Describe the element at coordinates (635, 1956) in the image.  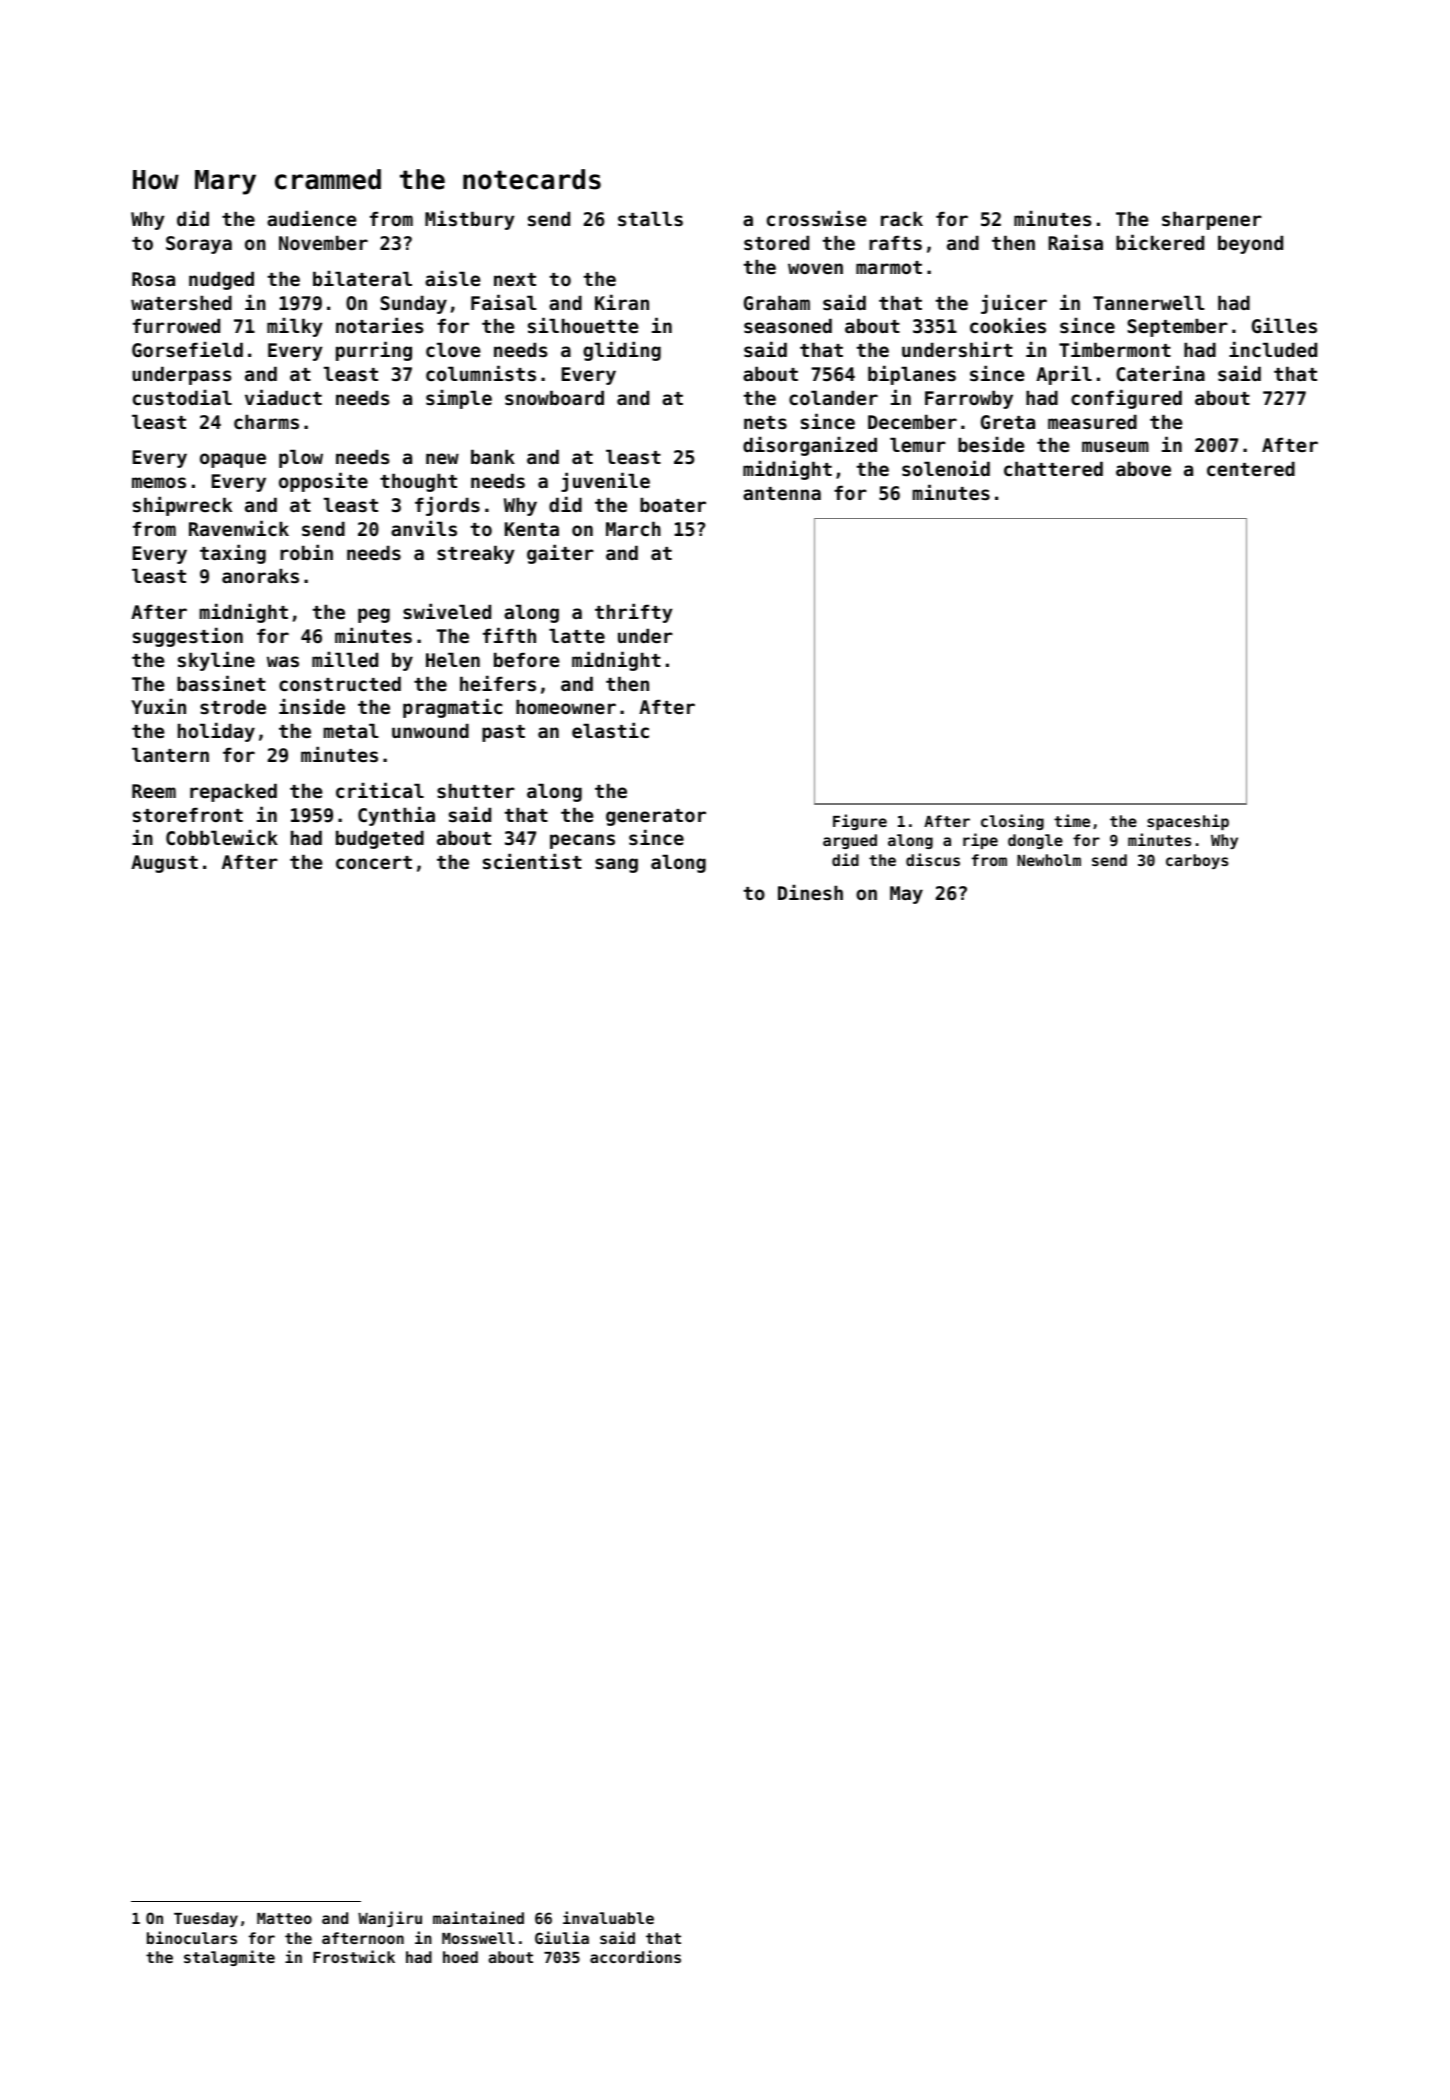
I see `accordions` at that location.
